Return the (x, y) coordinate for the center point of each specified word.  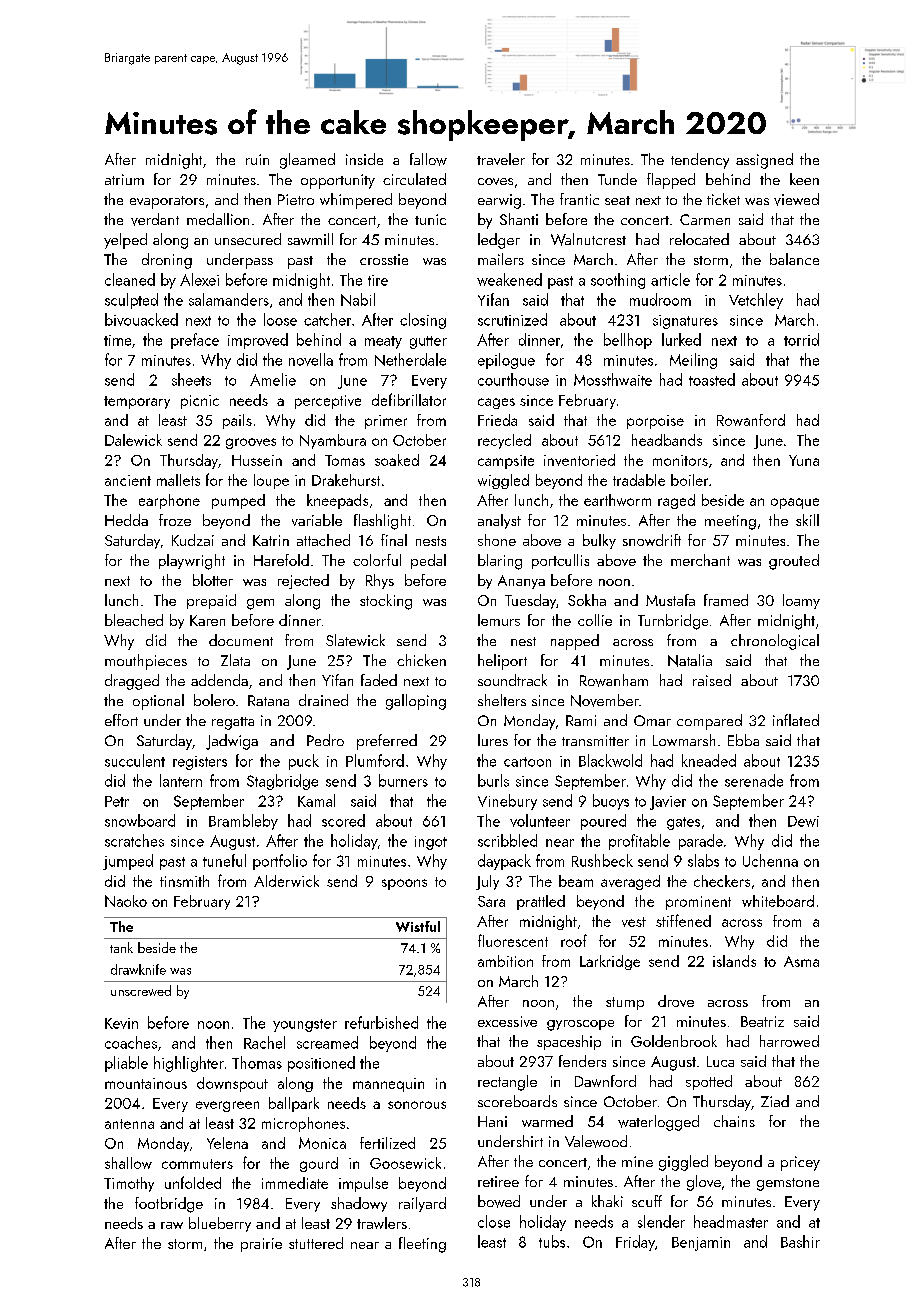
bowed (499, 1201)
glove (704, 1183)
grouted (794, 562)
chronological (775, 642)
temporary (137, 402)
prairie (261, 1245)
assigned (764, 161)
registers (200, 763)
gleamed (307, 161)
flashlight (382, 522)
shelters (502, 700)
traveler (501, 159)
